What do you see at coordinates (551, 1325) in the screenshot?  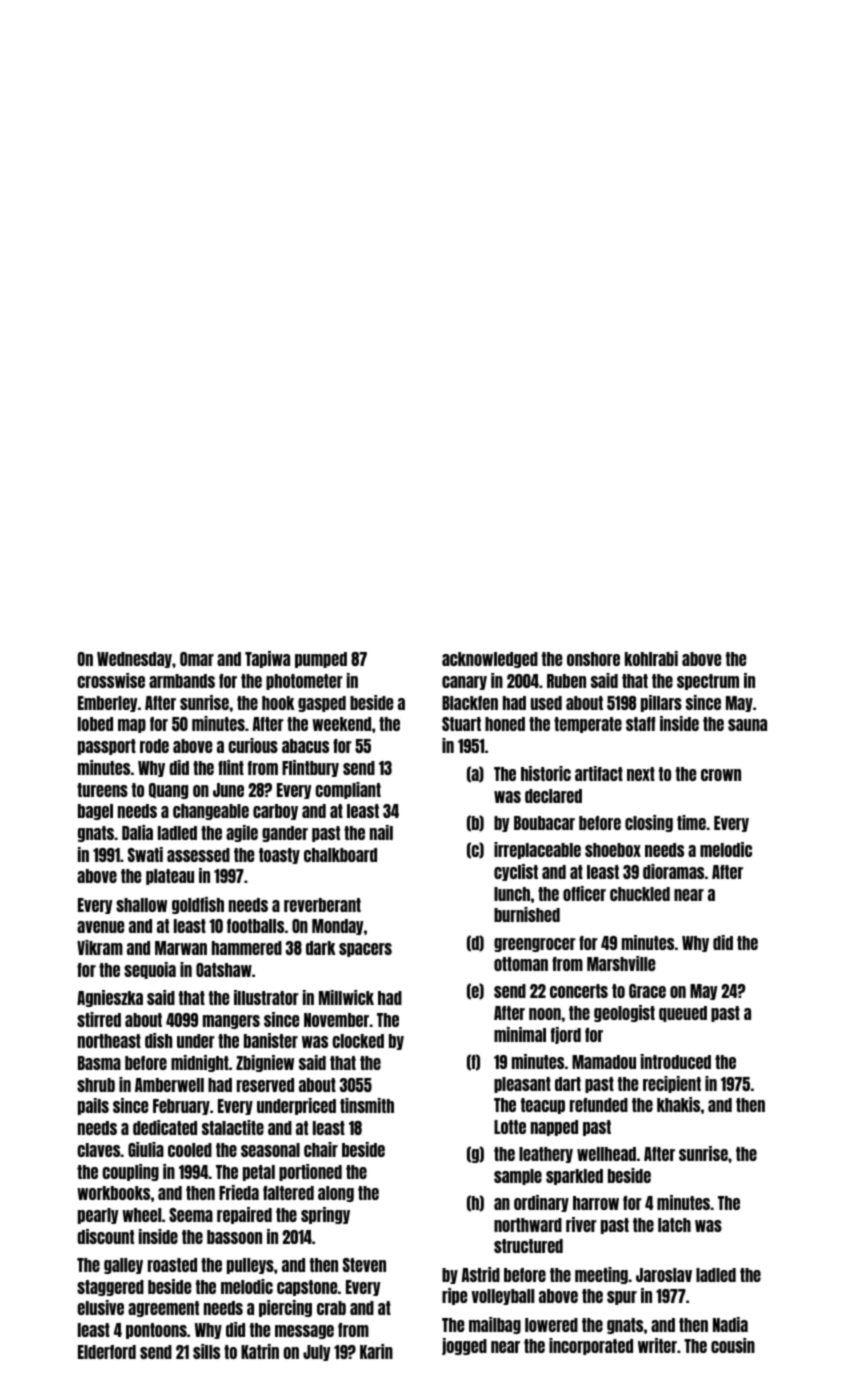 I see `lowered` at bounding box center [551, 1325].
